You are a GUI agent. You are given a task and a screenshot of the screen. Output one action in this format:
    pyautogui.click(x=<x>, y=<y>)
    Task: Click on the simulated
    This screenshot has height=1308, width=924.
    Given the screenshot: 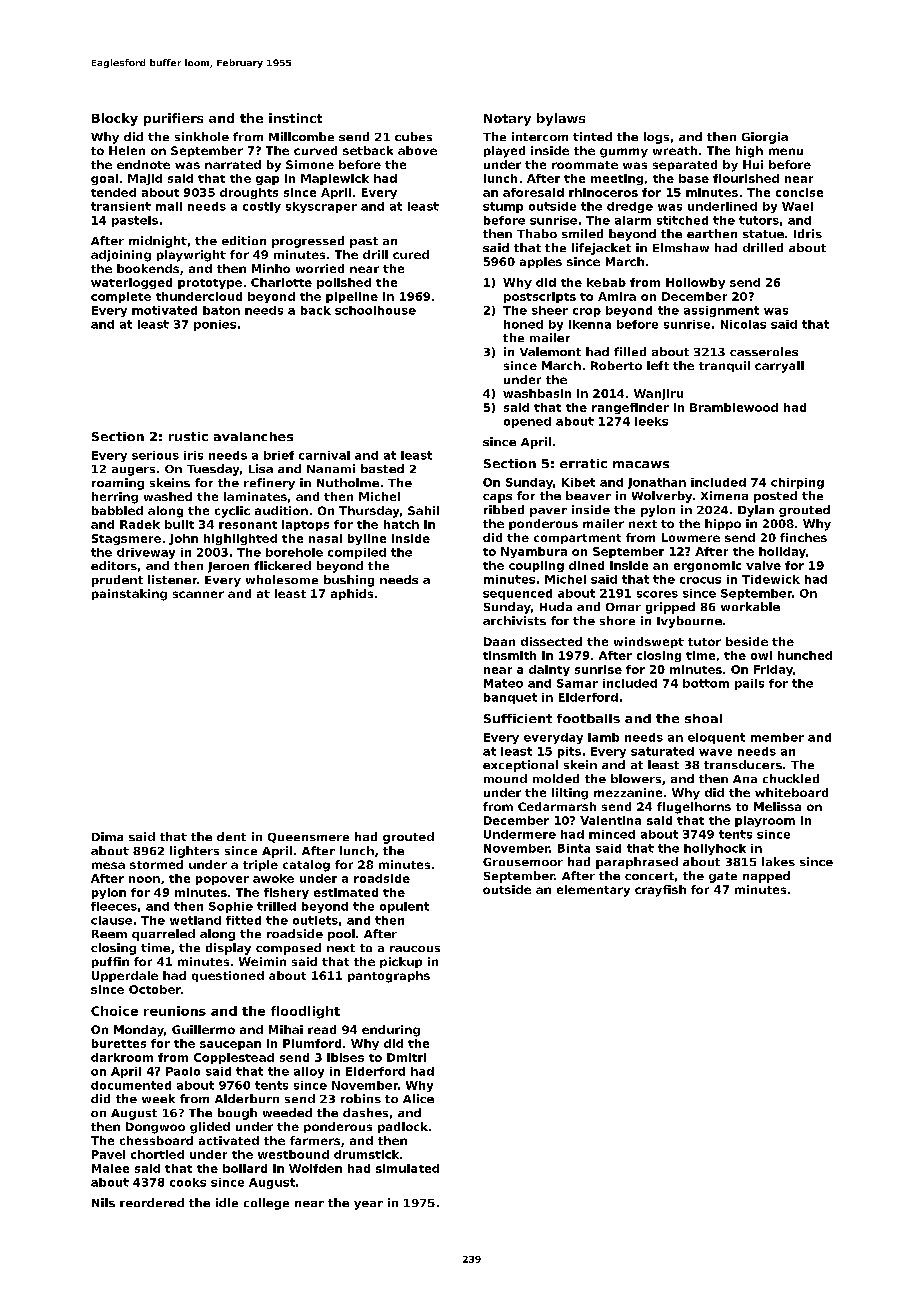 What is the action you would take?
    pyautogui.click(x=407, y=1168)
